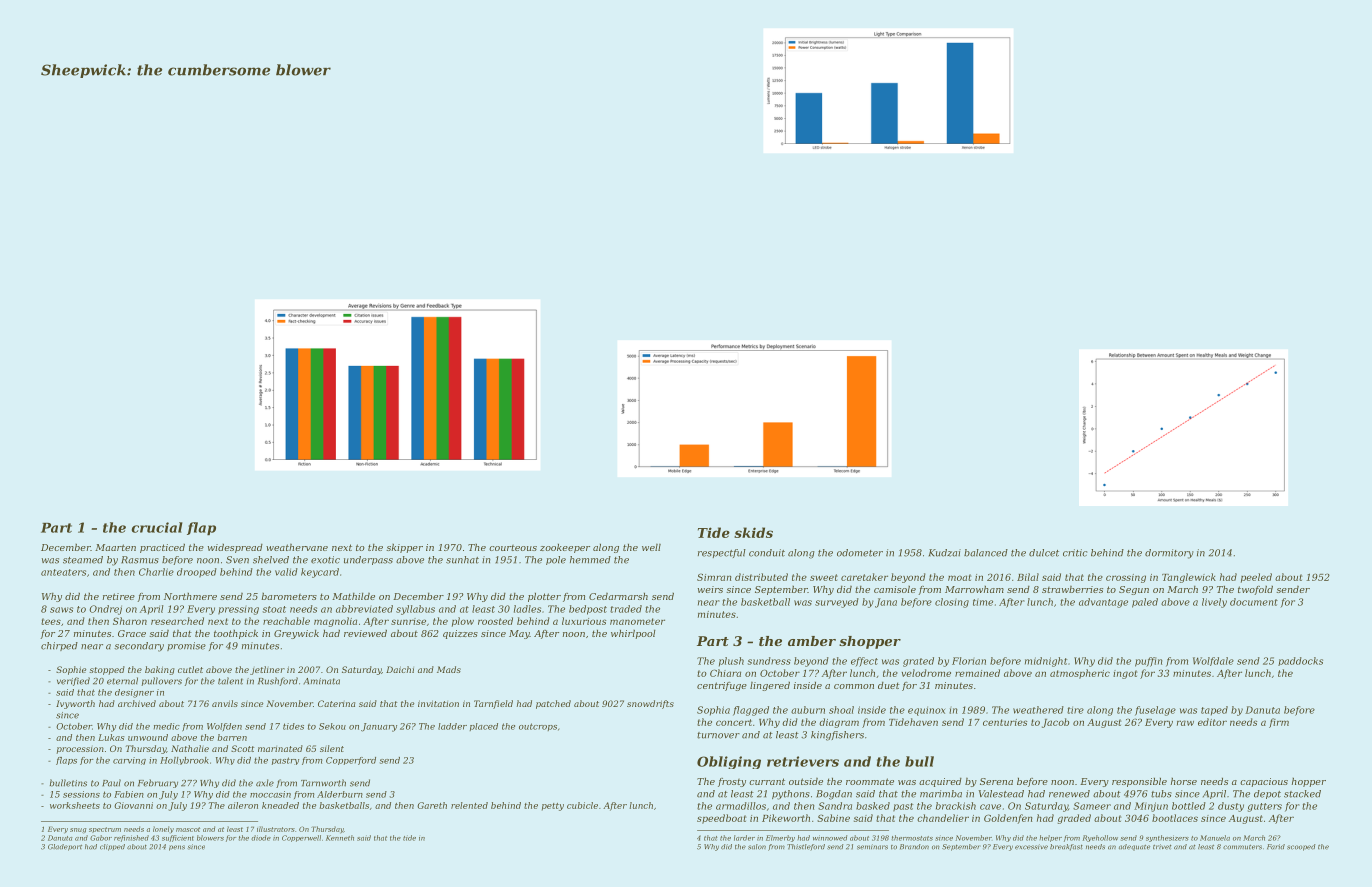 The height and width of the screenshot is (887, 1372). I want to click on remained, so click(977, 673).
